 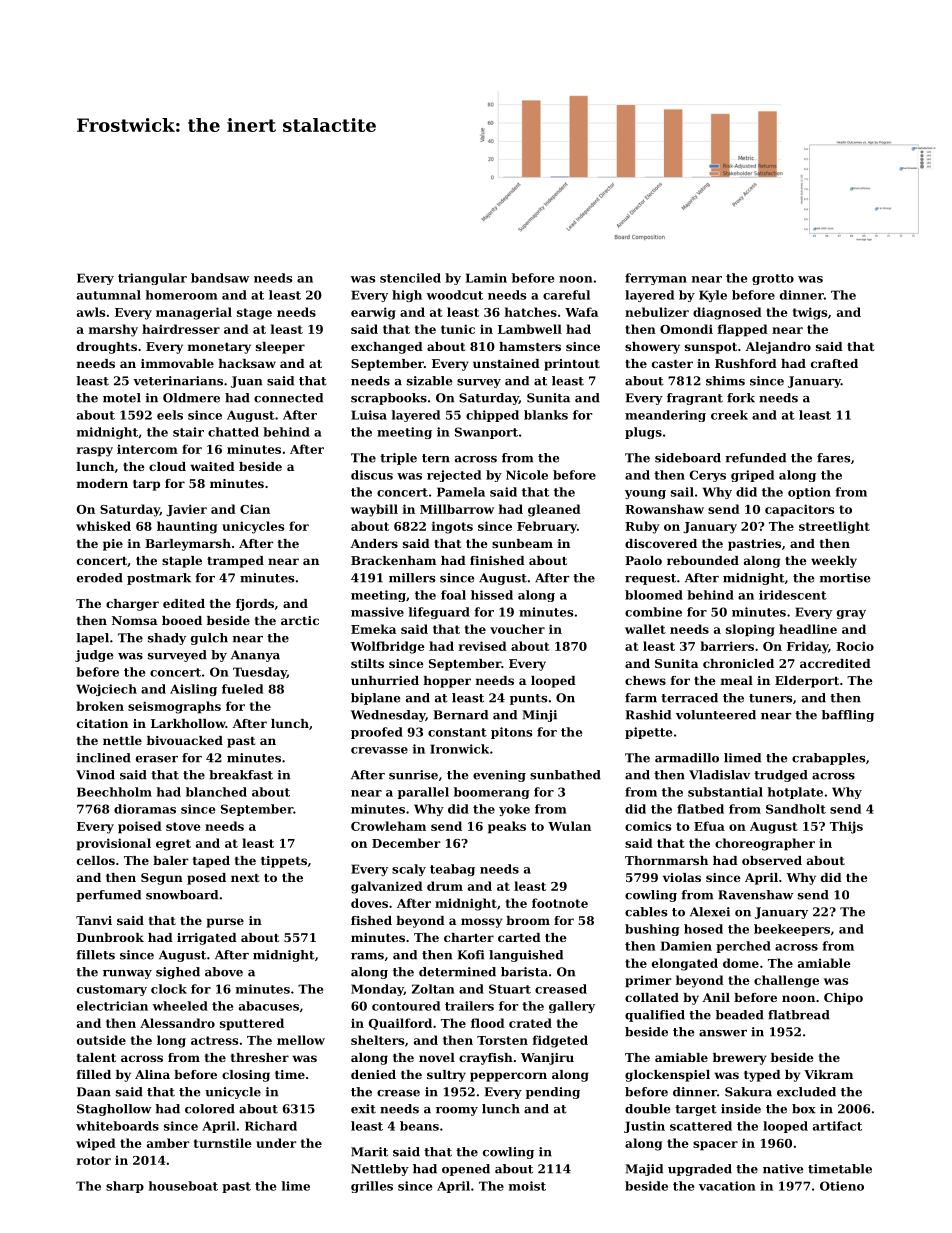 I want to click on Tanvi, so click(x=94, y=920).
